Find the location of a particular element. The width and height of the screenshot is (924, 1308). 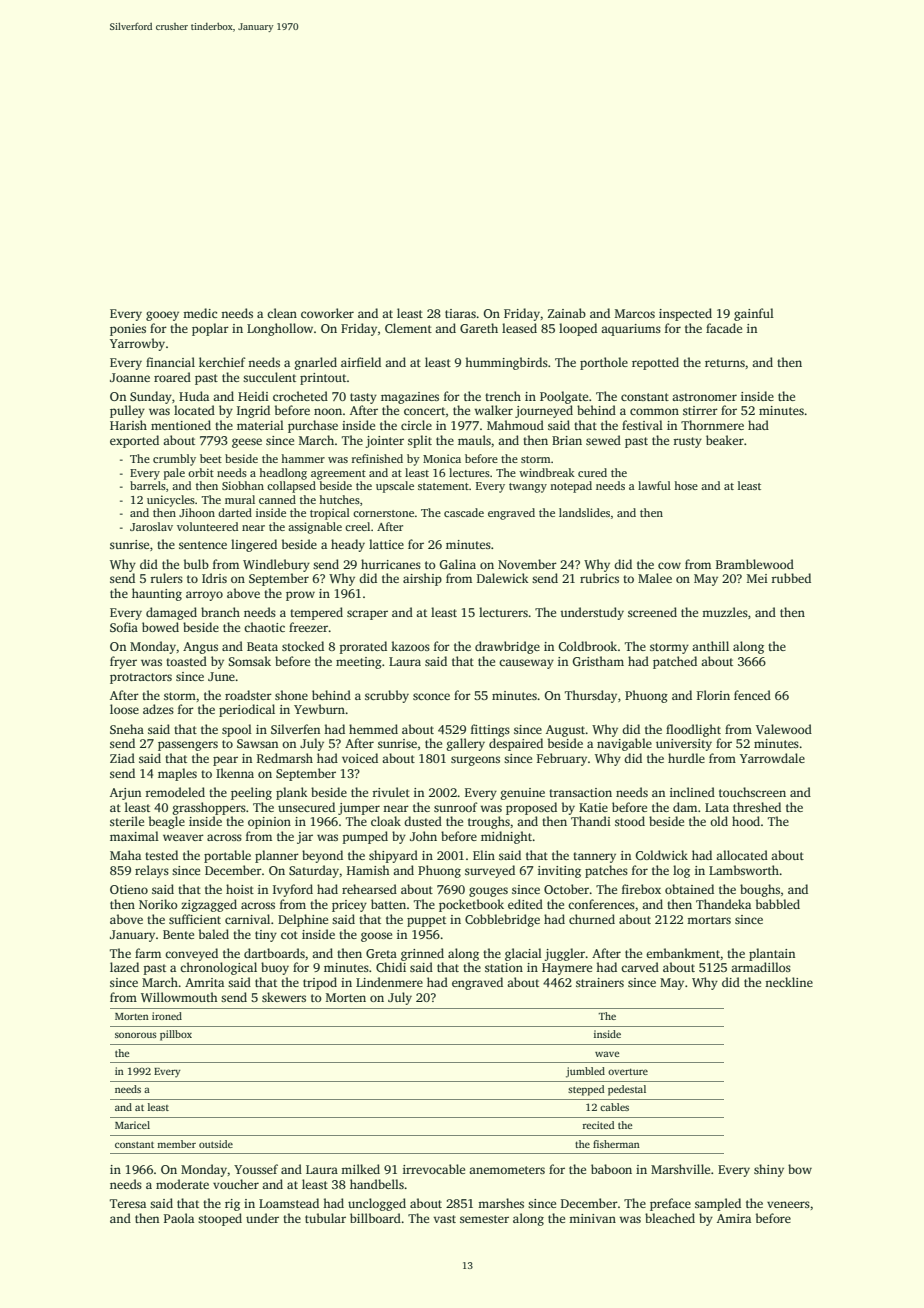

twangy is located at coordinates (528, 488).
